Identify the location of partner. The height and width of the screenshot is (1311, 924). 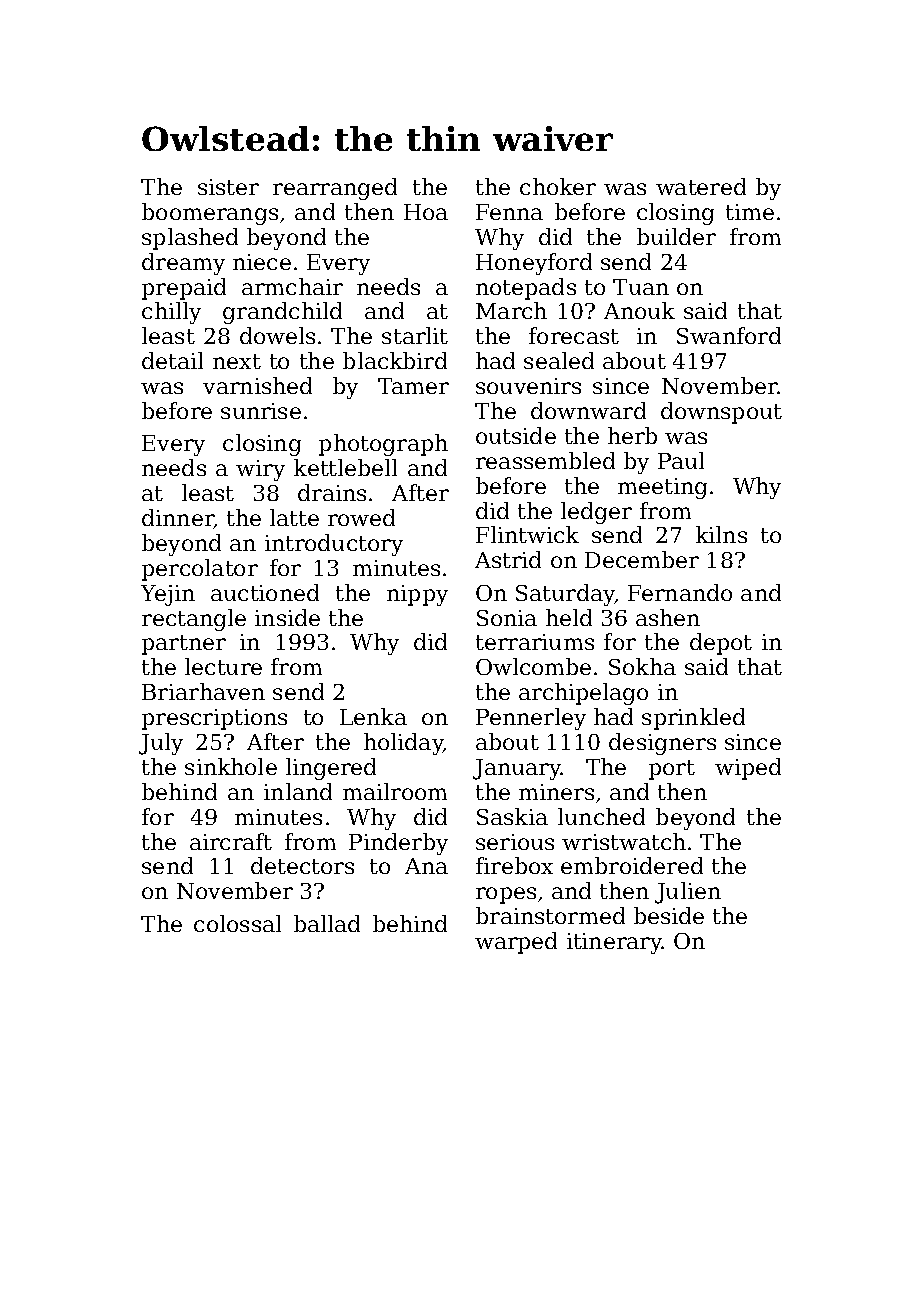
(184, 645).
